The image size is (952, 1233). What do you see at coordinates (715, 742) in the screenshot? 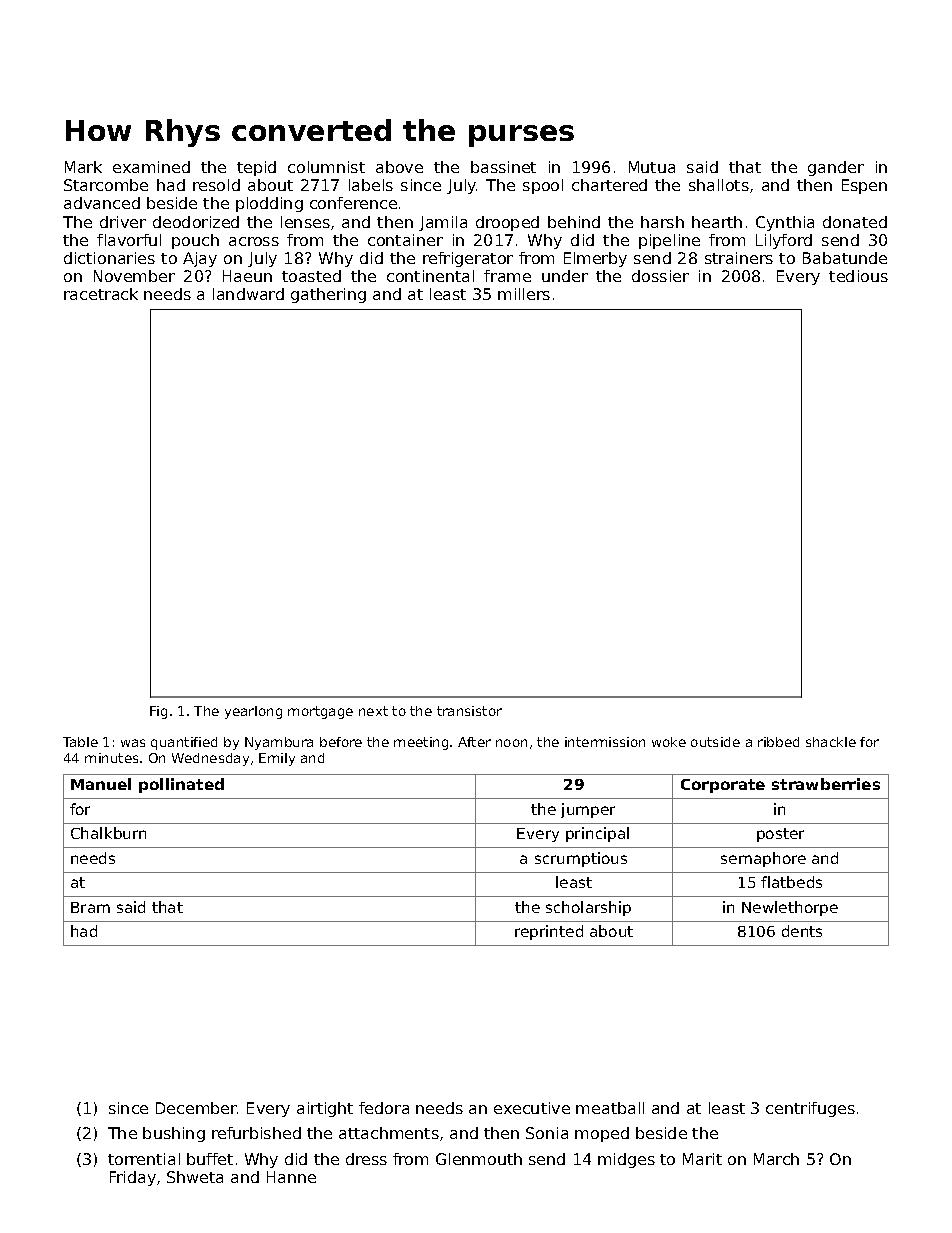
I see `outside` at bounding box center [715, 742].
